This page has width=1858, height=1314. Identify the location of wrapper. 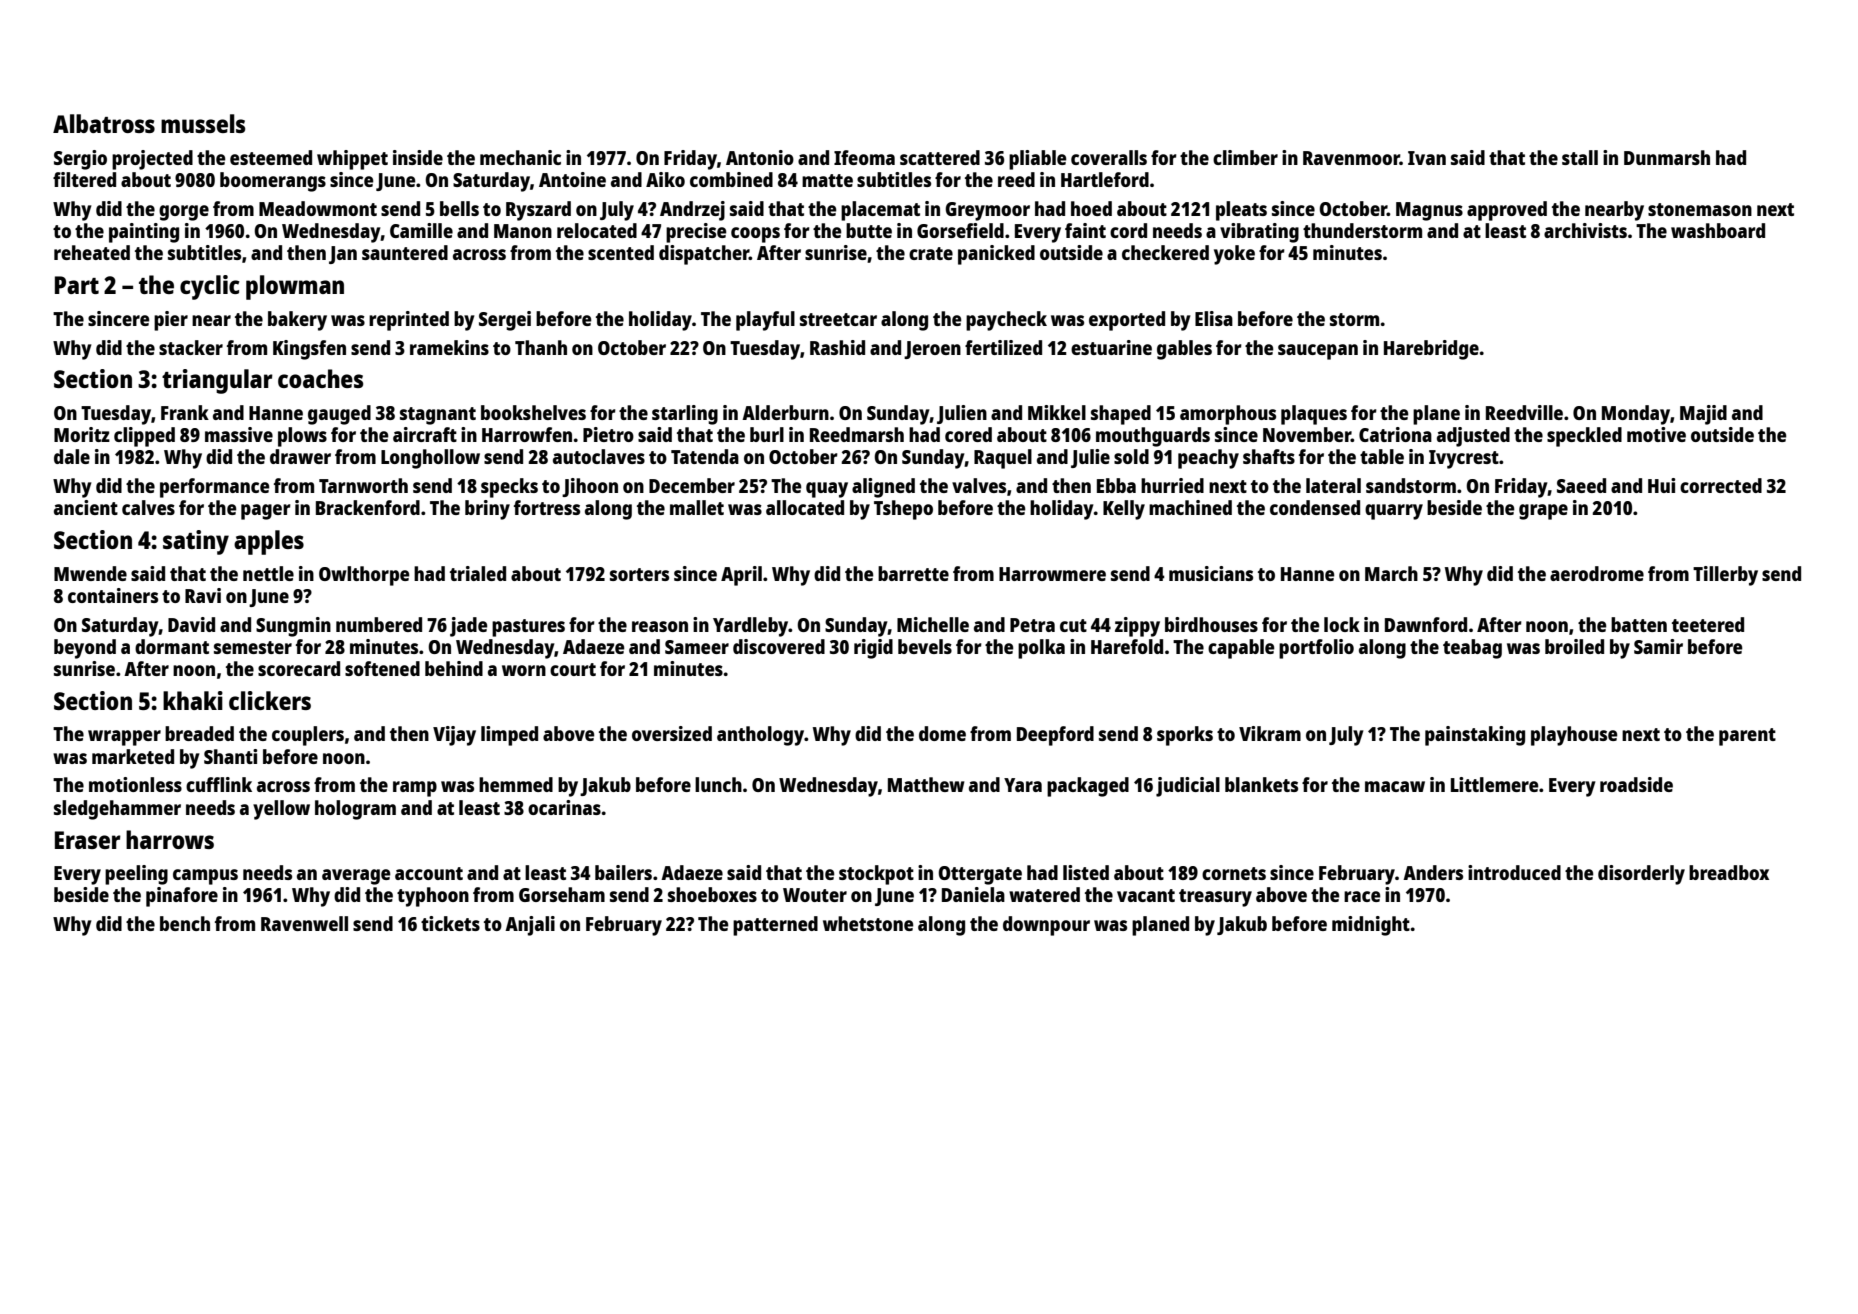
(124, 738).
